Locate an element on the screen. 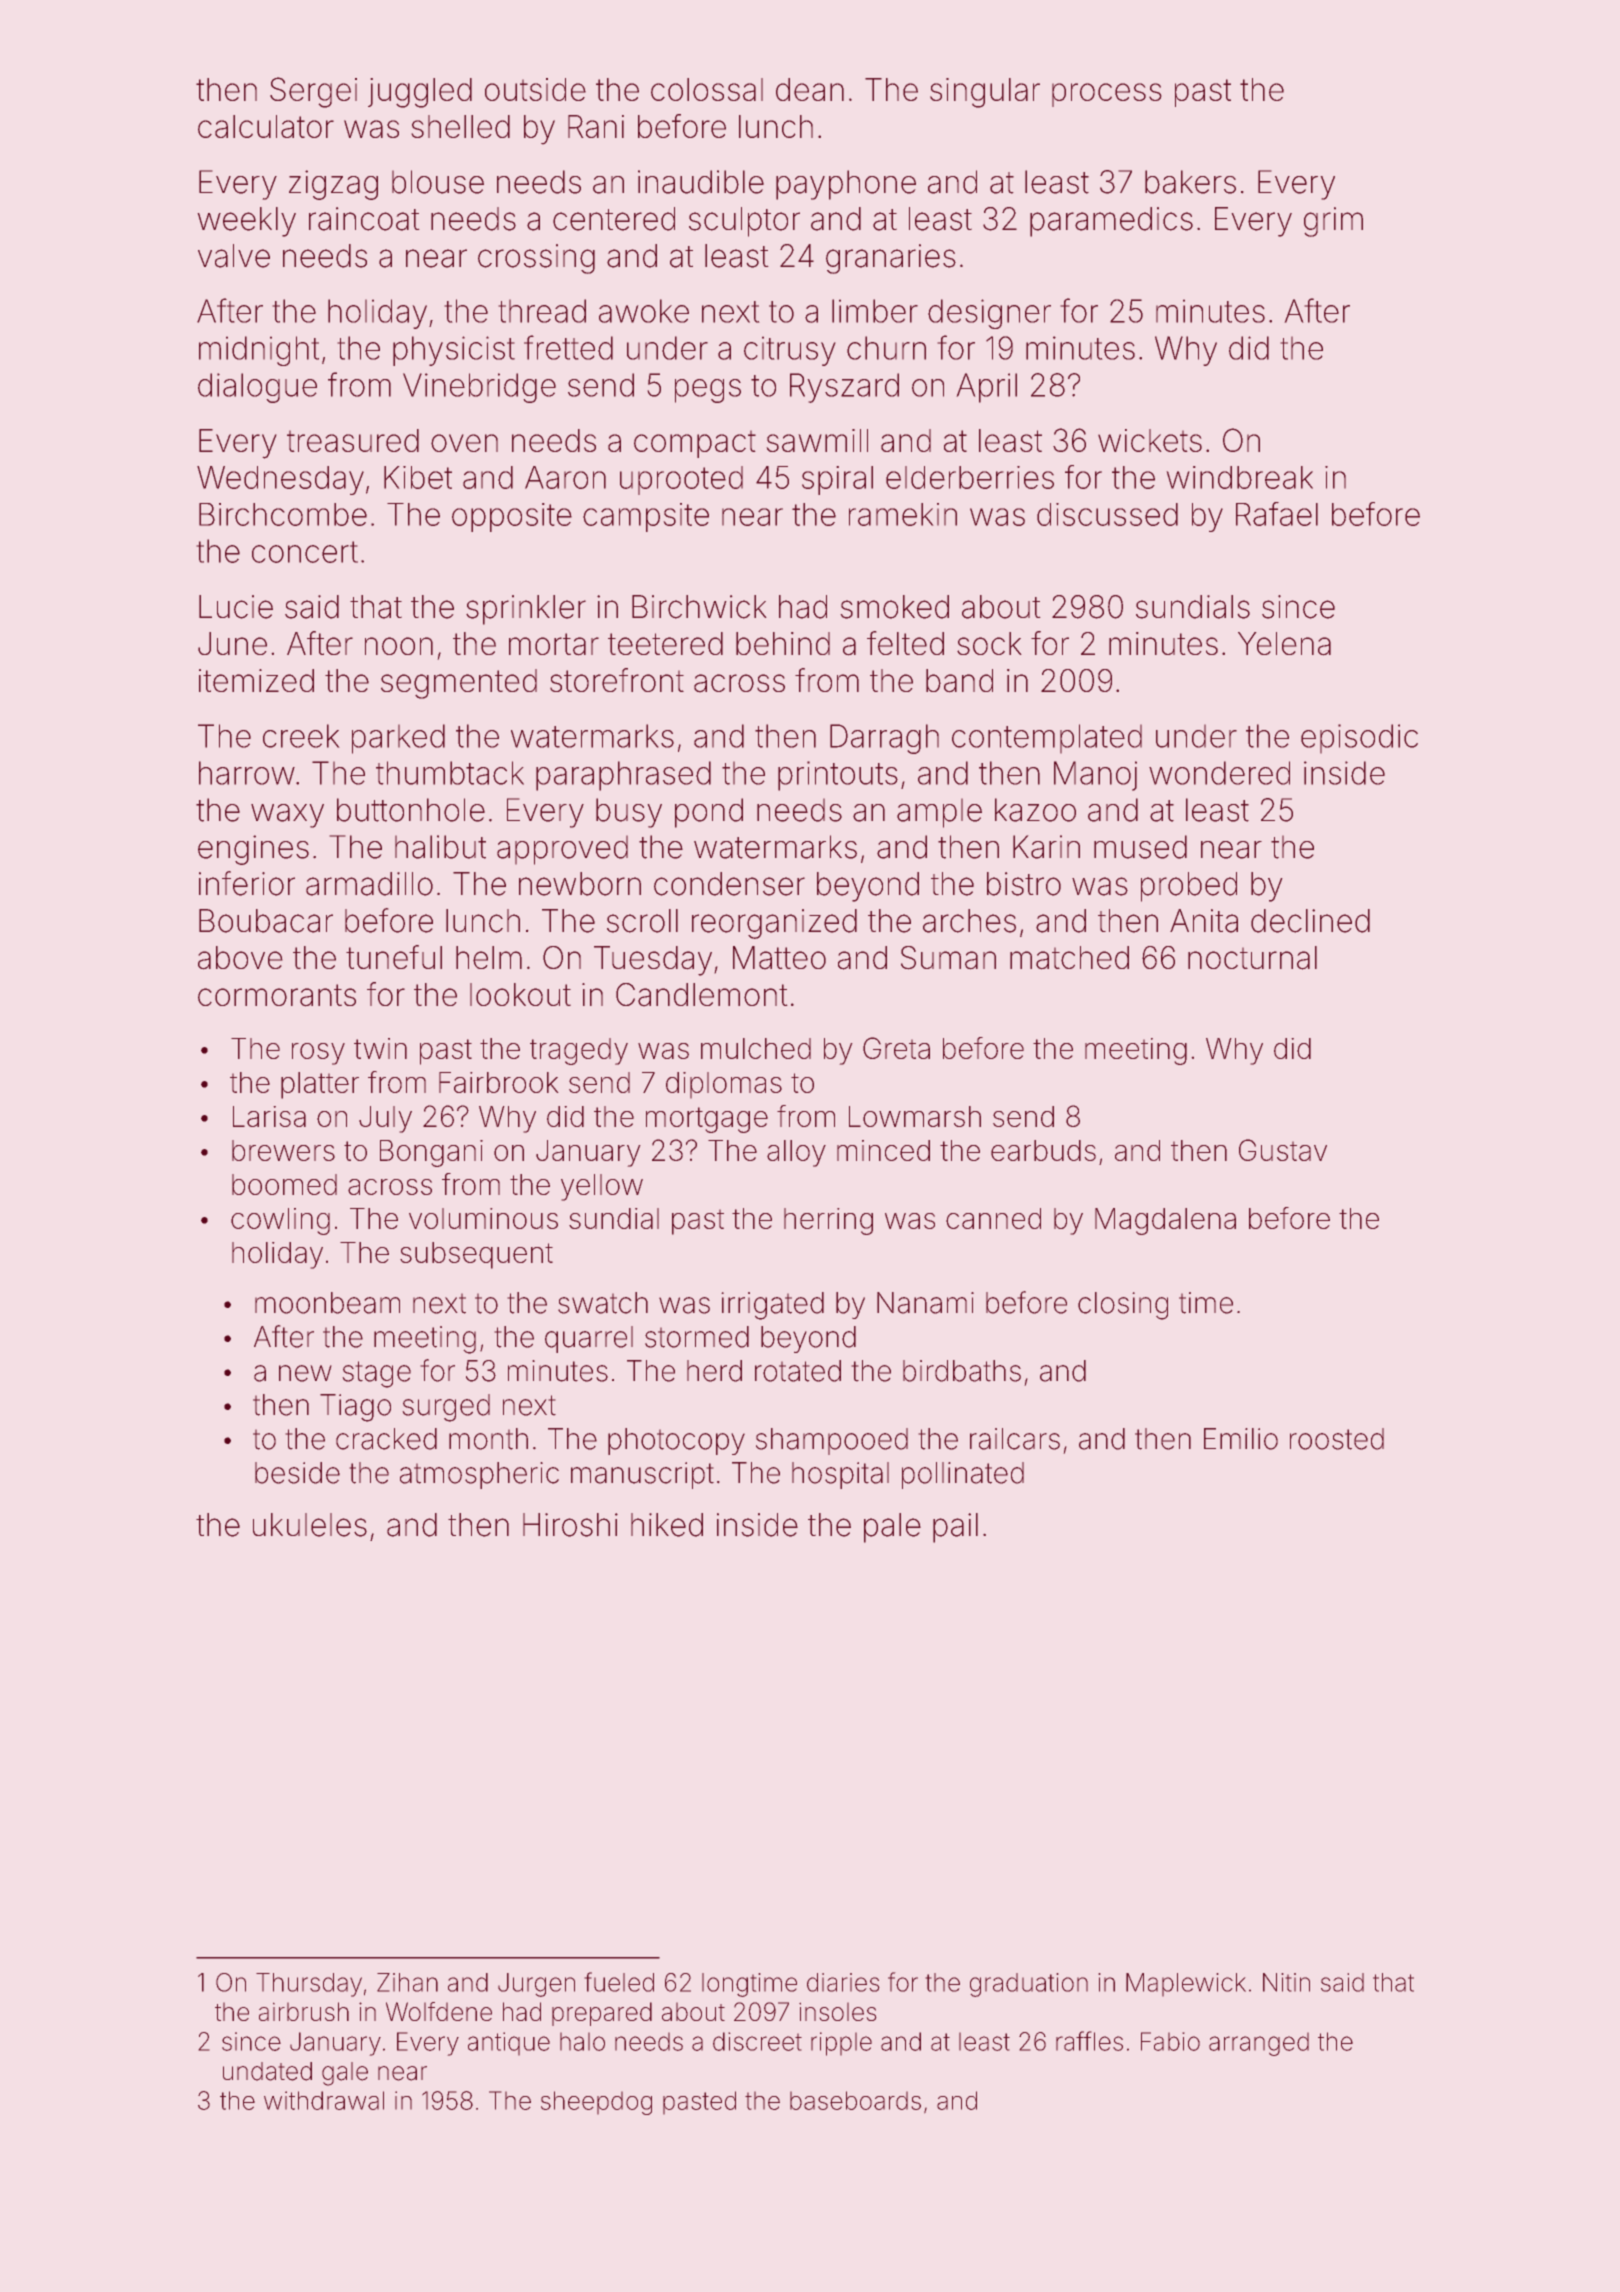  smoked is located at coordinates (894, 607).
